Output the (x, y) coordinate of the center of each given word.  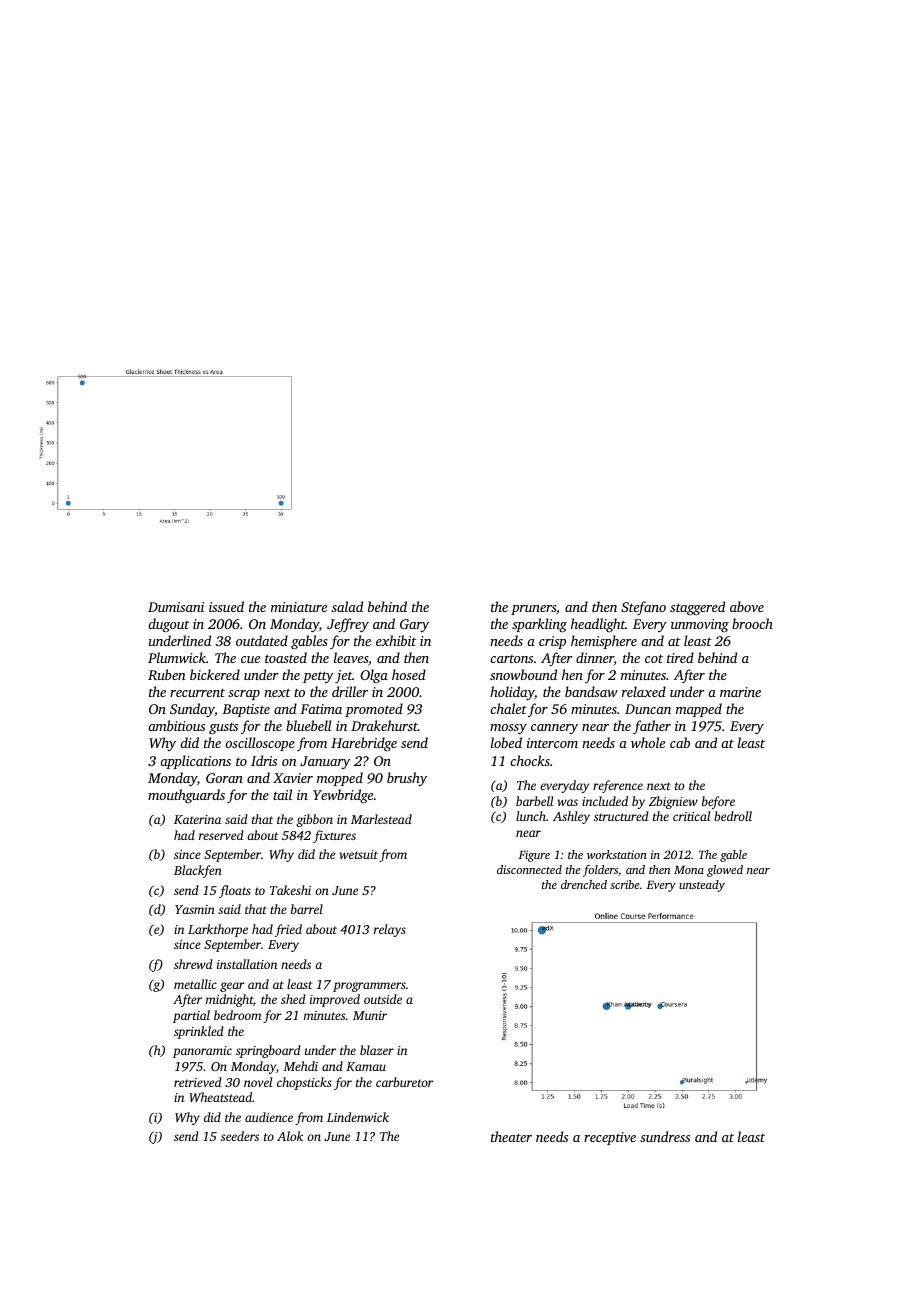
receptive (610, 1138)
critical (691, 816)
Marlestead (381, 819)
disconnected (529, 869)
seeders (240, 1136)
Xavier (293, 778)
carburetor (404, 1082)
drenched (584, 884)
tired (680, 657)
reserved (221, 835)
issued (226, 606)
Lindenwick (358, 1117)
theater (511, 1136)
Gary (414, 625)
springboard (268, 1051)
